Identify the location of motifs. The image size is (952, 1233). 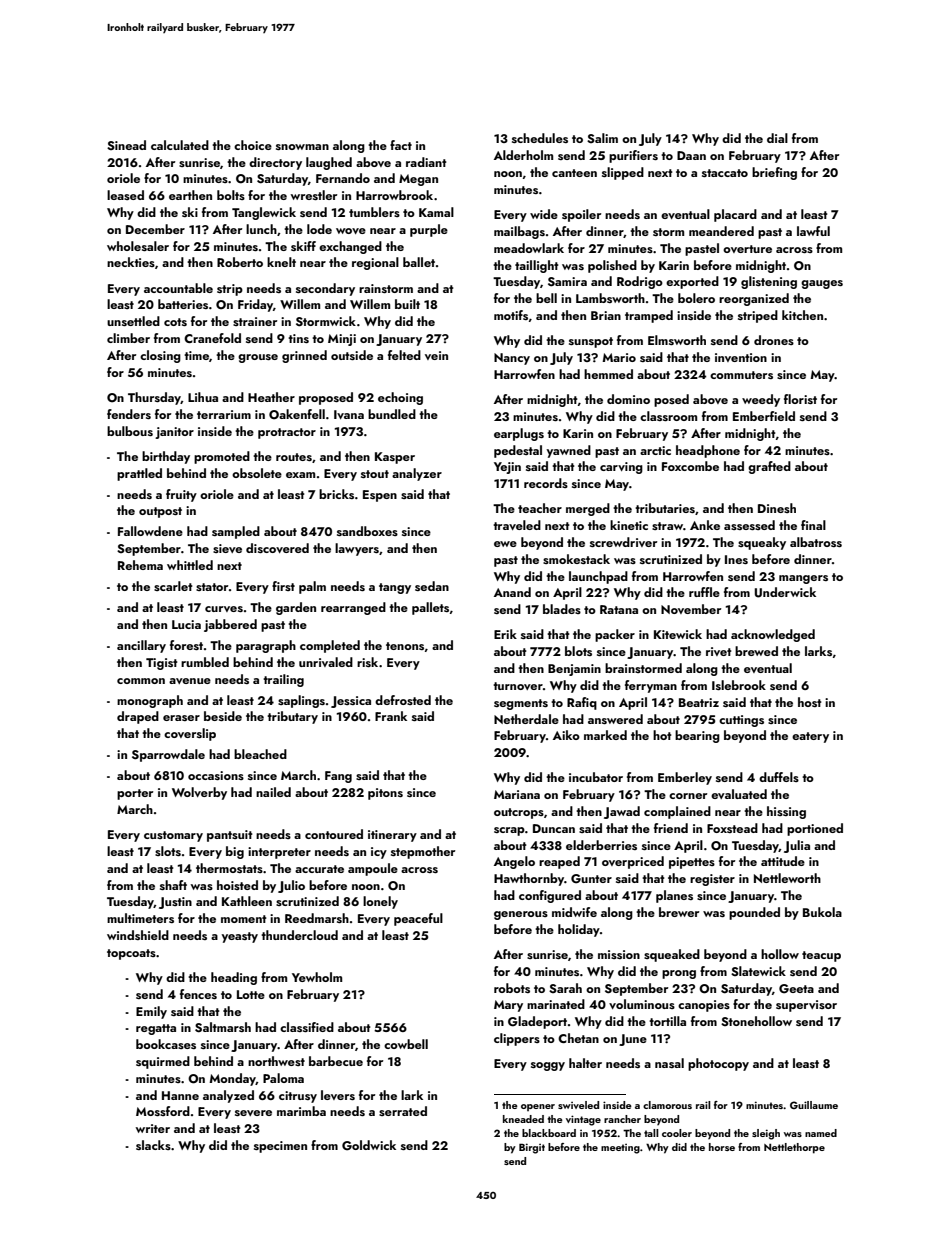
(511, 315).
